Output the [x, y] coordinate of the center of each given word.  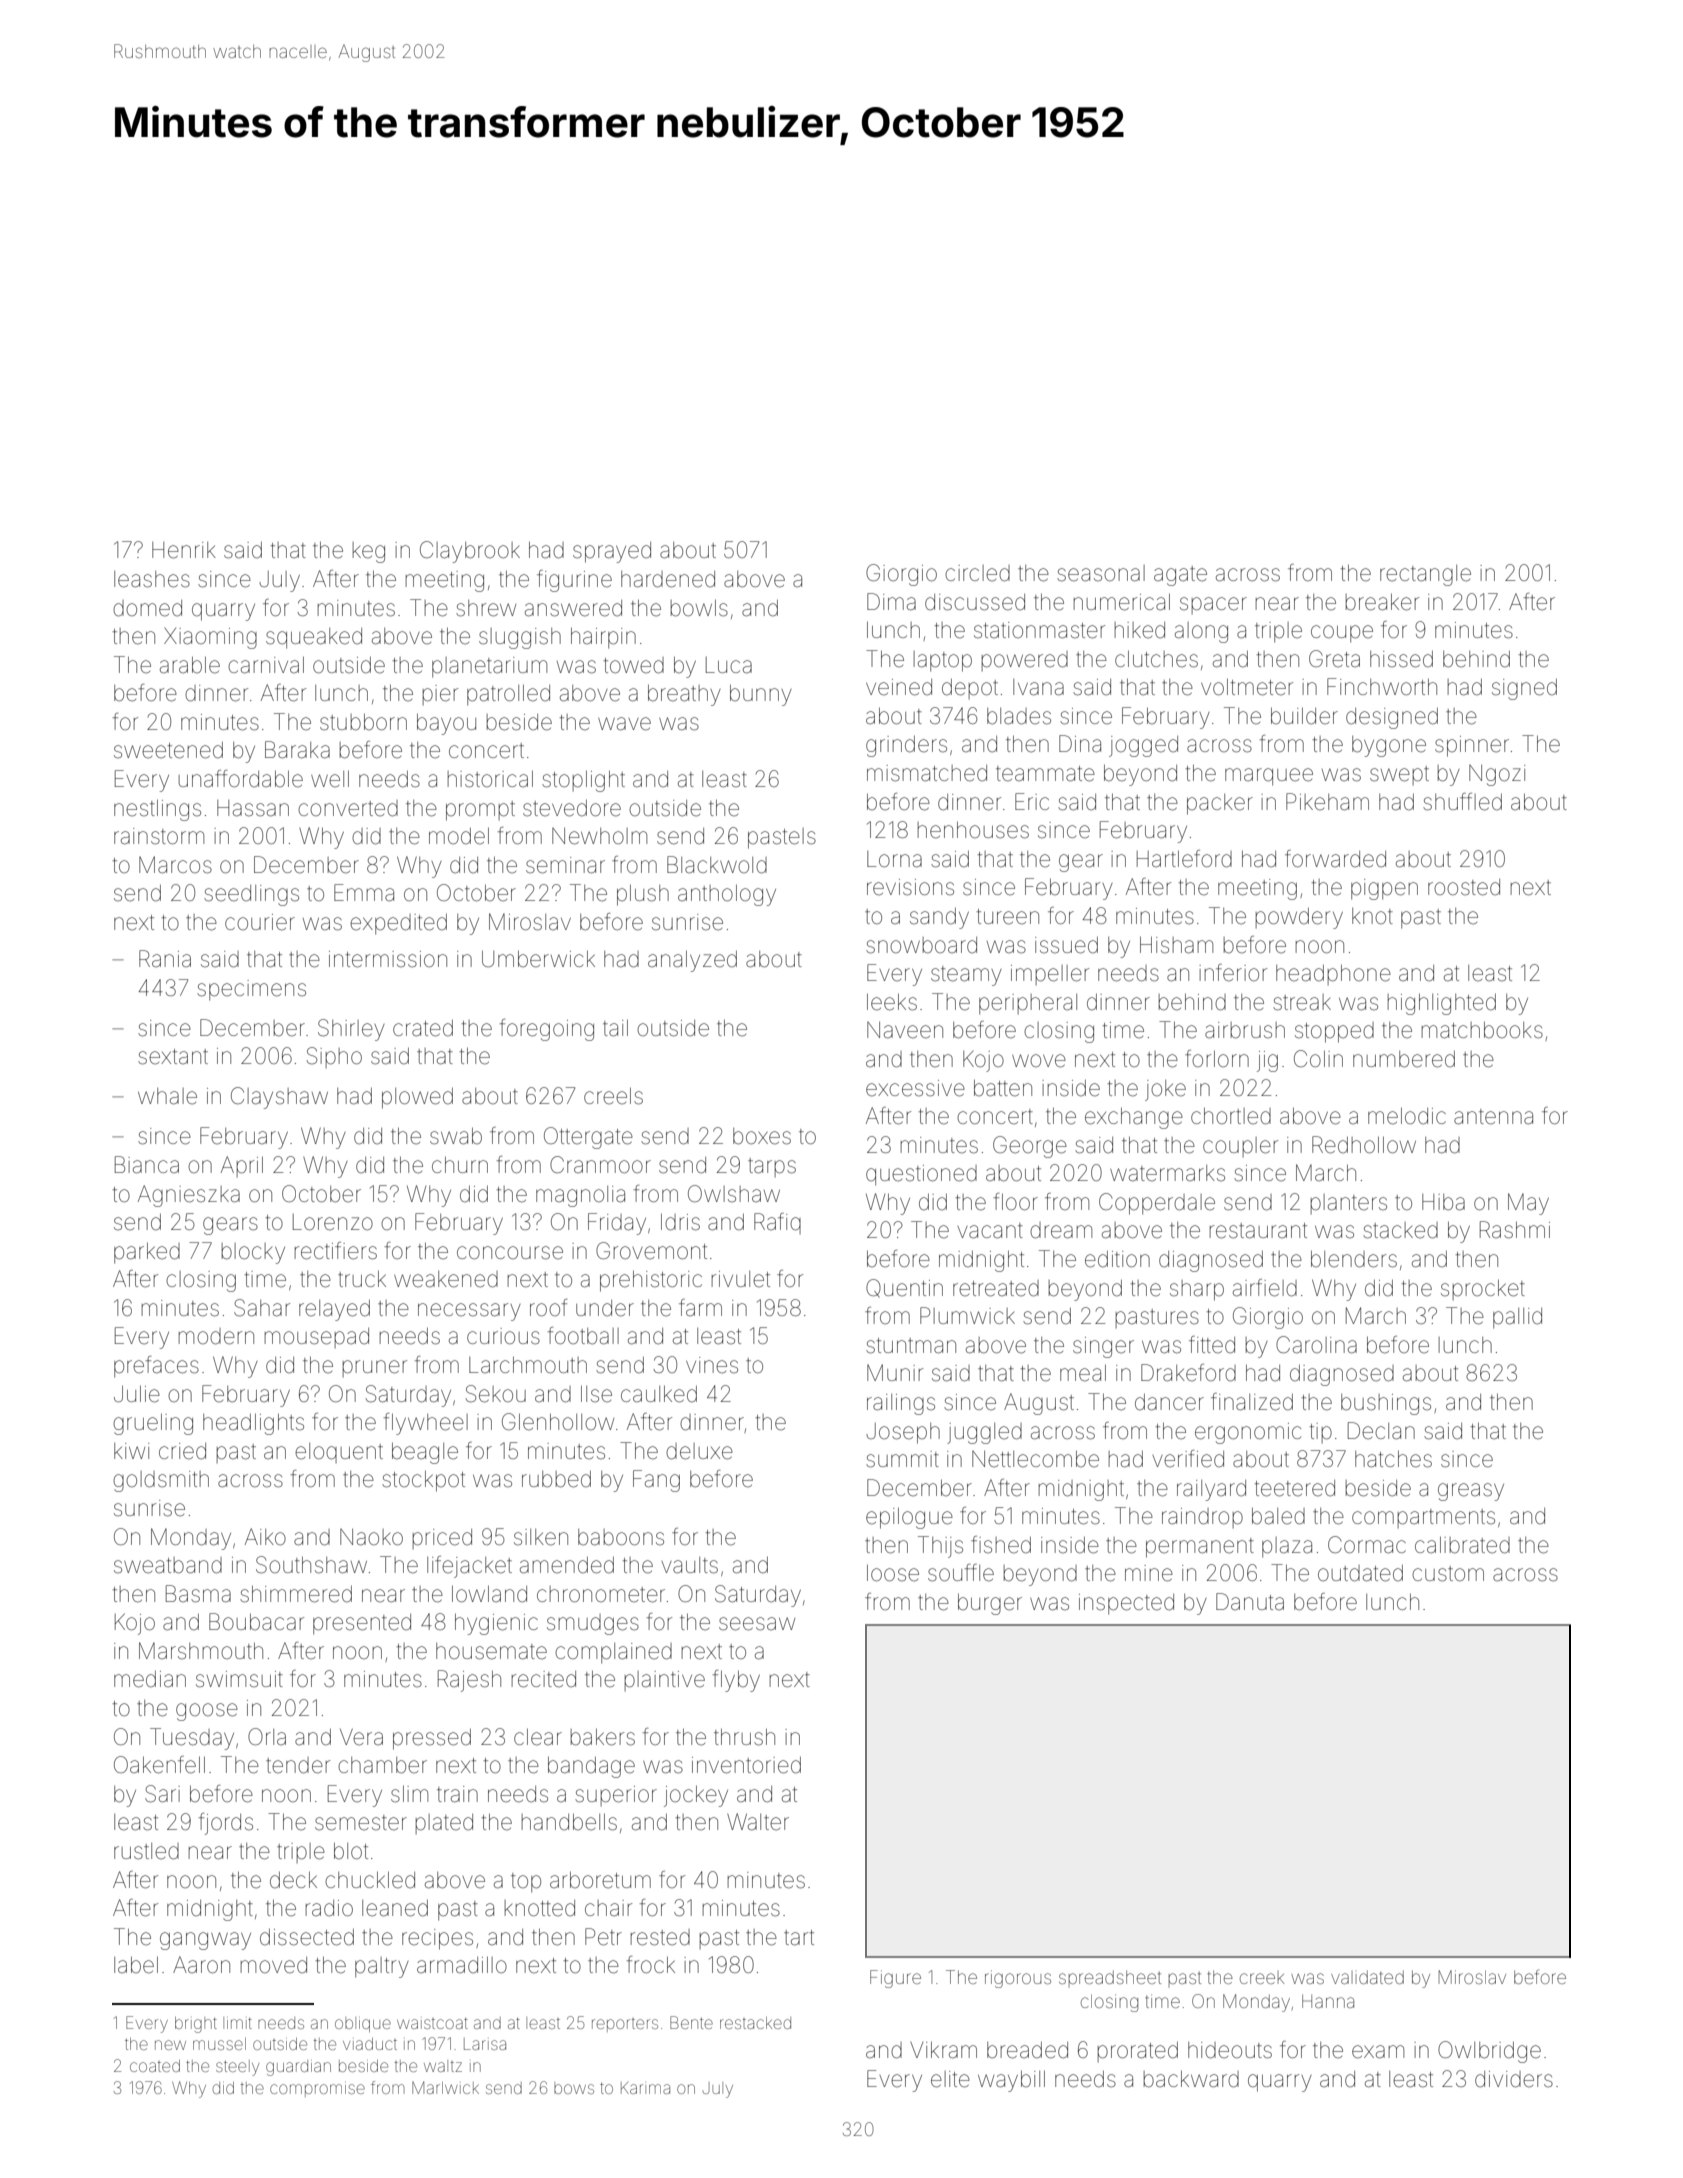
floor [1016, 1201]
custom [1448, 1574]
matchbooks [1482, 1030]
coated [155, 2066]
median [150, 1679]
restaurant [1258, 1231]
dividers [1514, 2079]
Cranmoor [600, 1164]
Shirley [351, 1030]
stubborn [363, 722]
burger [990, 1604]
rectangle [1425, 575]
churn [460, 1165]
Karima [645, 2088]
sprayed [612, 552]
